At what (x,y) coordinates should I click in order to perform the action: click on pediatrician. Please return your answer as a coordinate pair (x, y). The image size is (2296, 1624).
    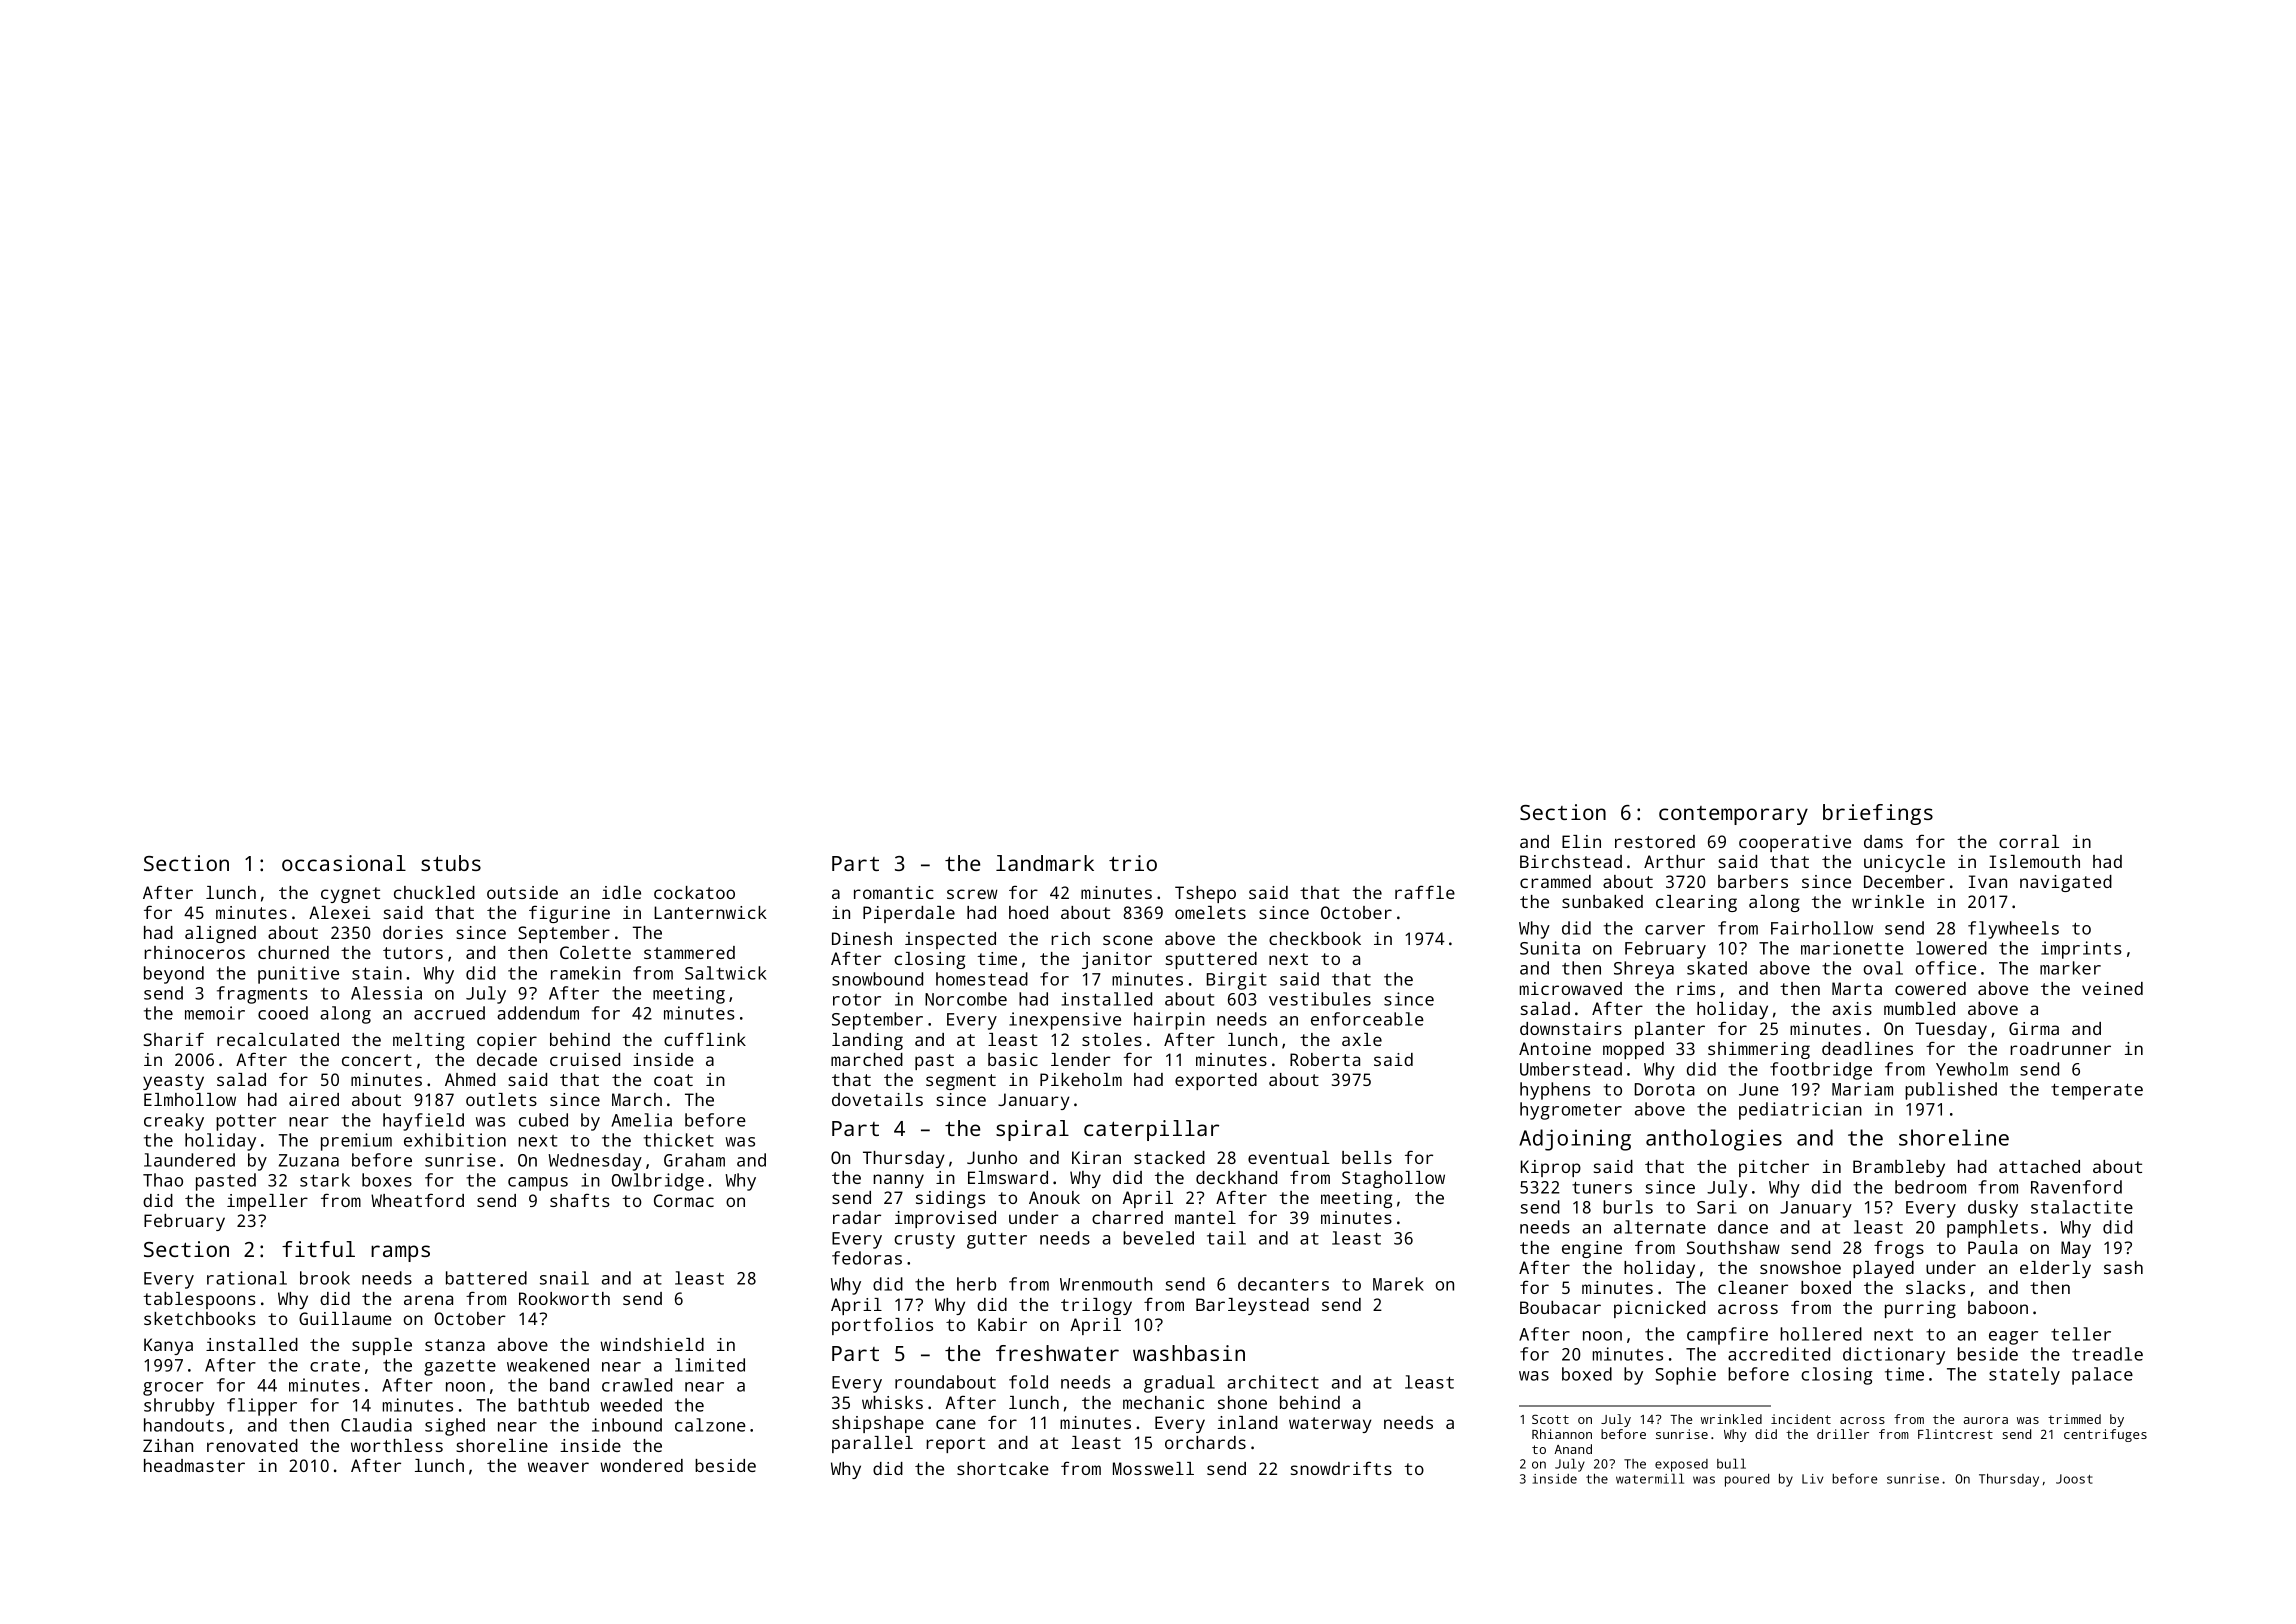
    Looking at the image, I should click on (1800, 1111).
